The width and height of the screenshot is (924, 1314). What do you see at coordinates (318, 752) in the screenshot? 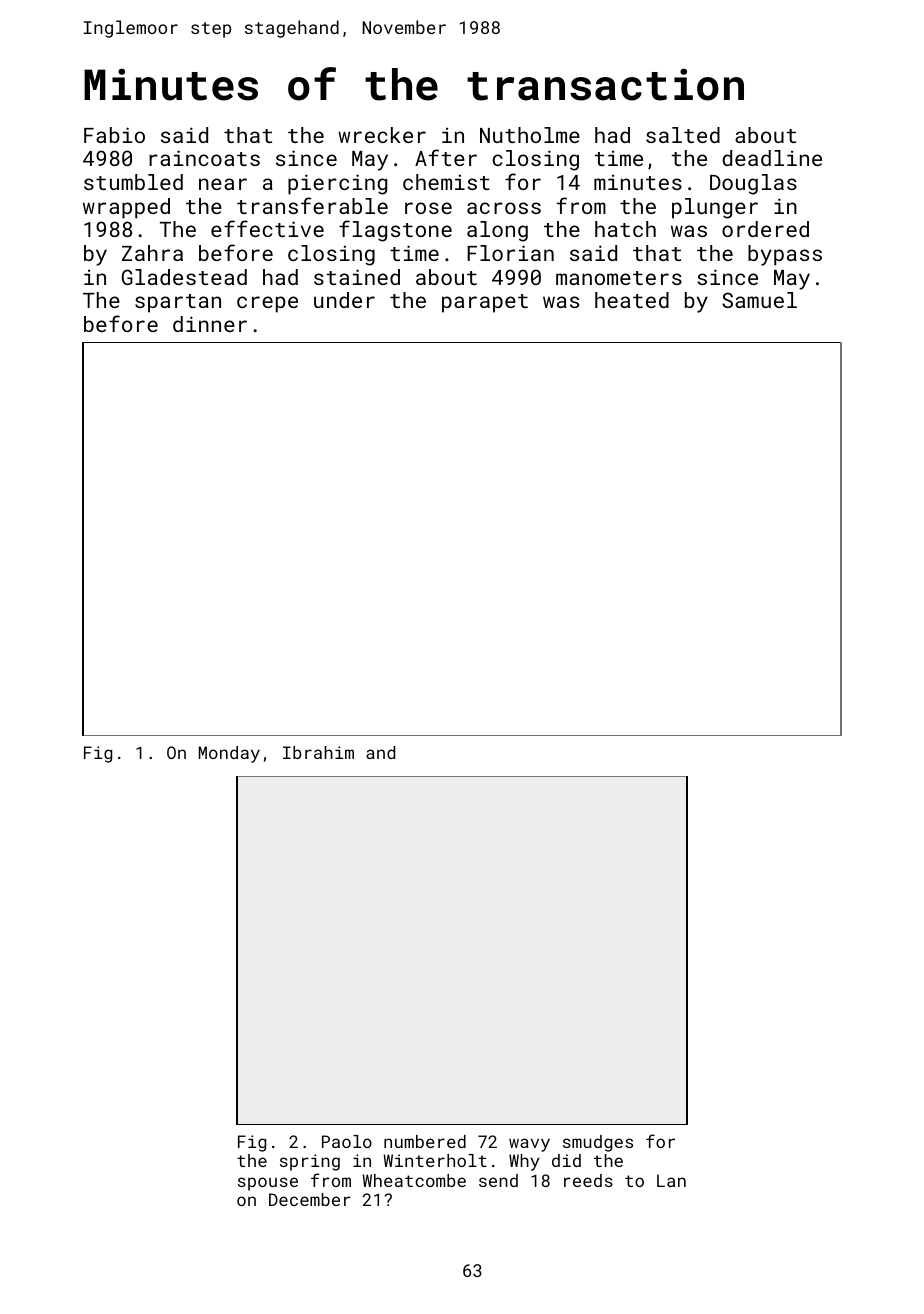
I see `Ibrahim` at bounding box center [318, 752].
